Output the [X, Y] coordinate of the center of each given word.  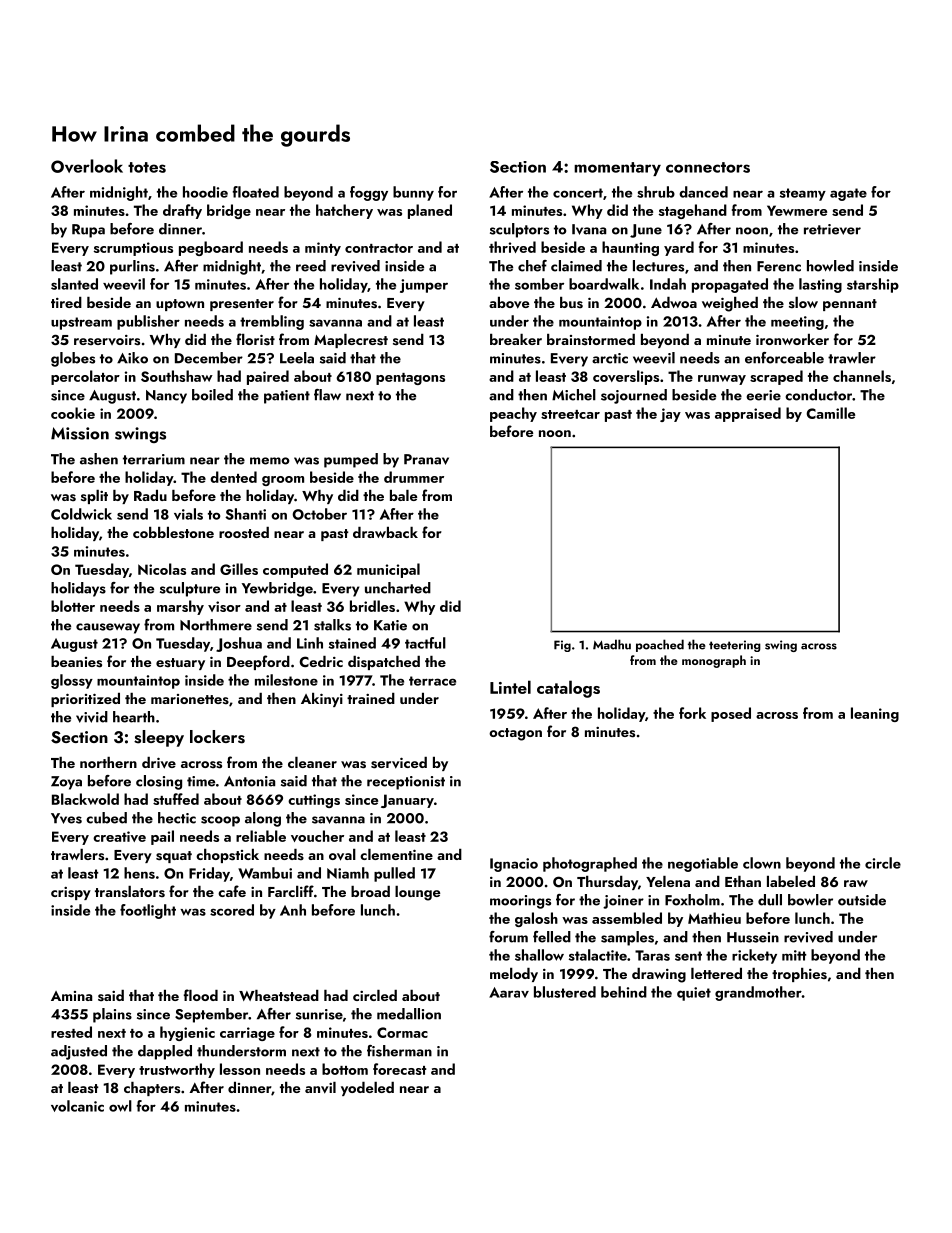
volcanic [77, 1106]
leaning [875, 714]
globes [73, 359]
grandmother [758, 993]
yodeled [367, 1089]
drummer [414, 477]
